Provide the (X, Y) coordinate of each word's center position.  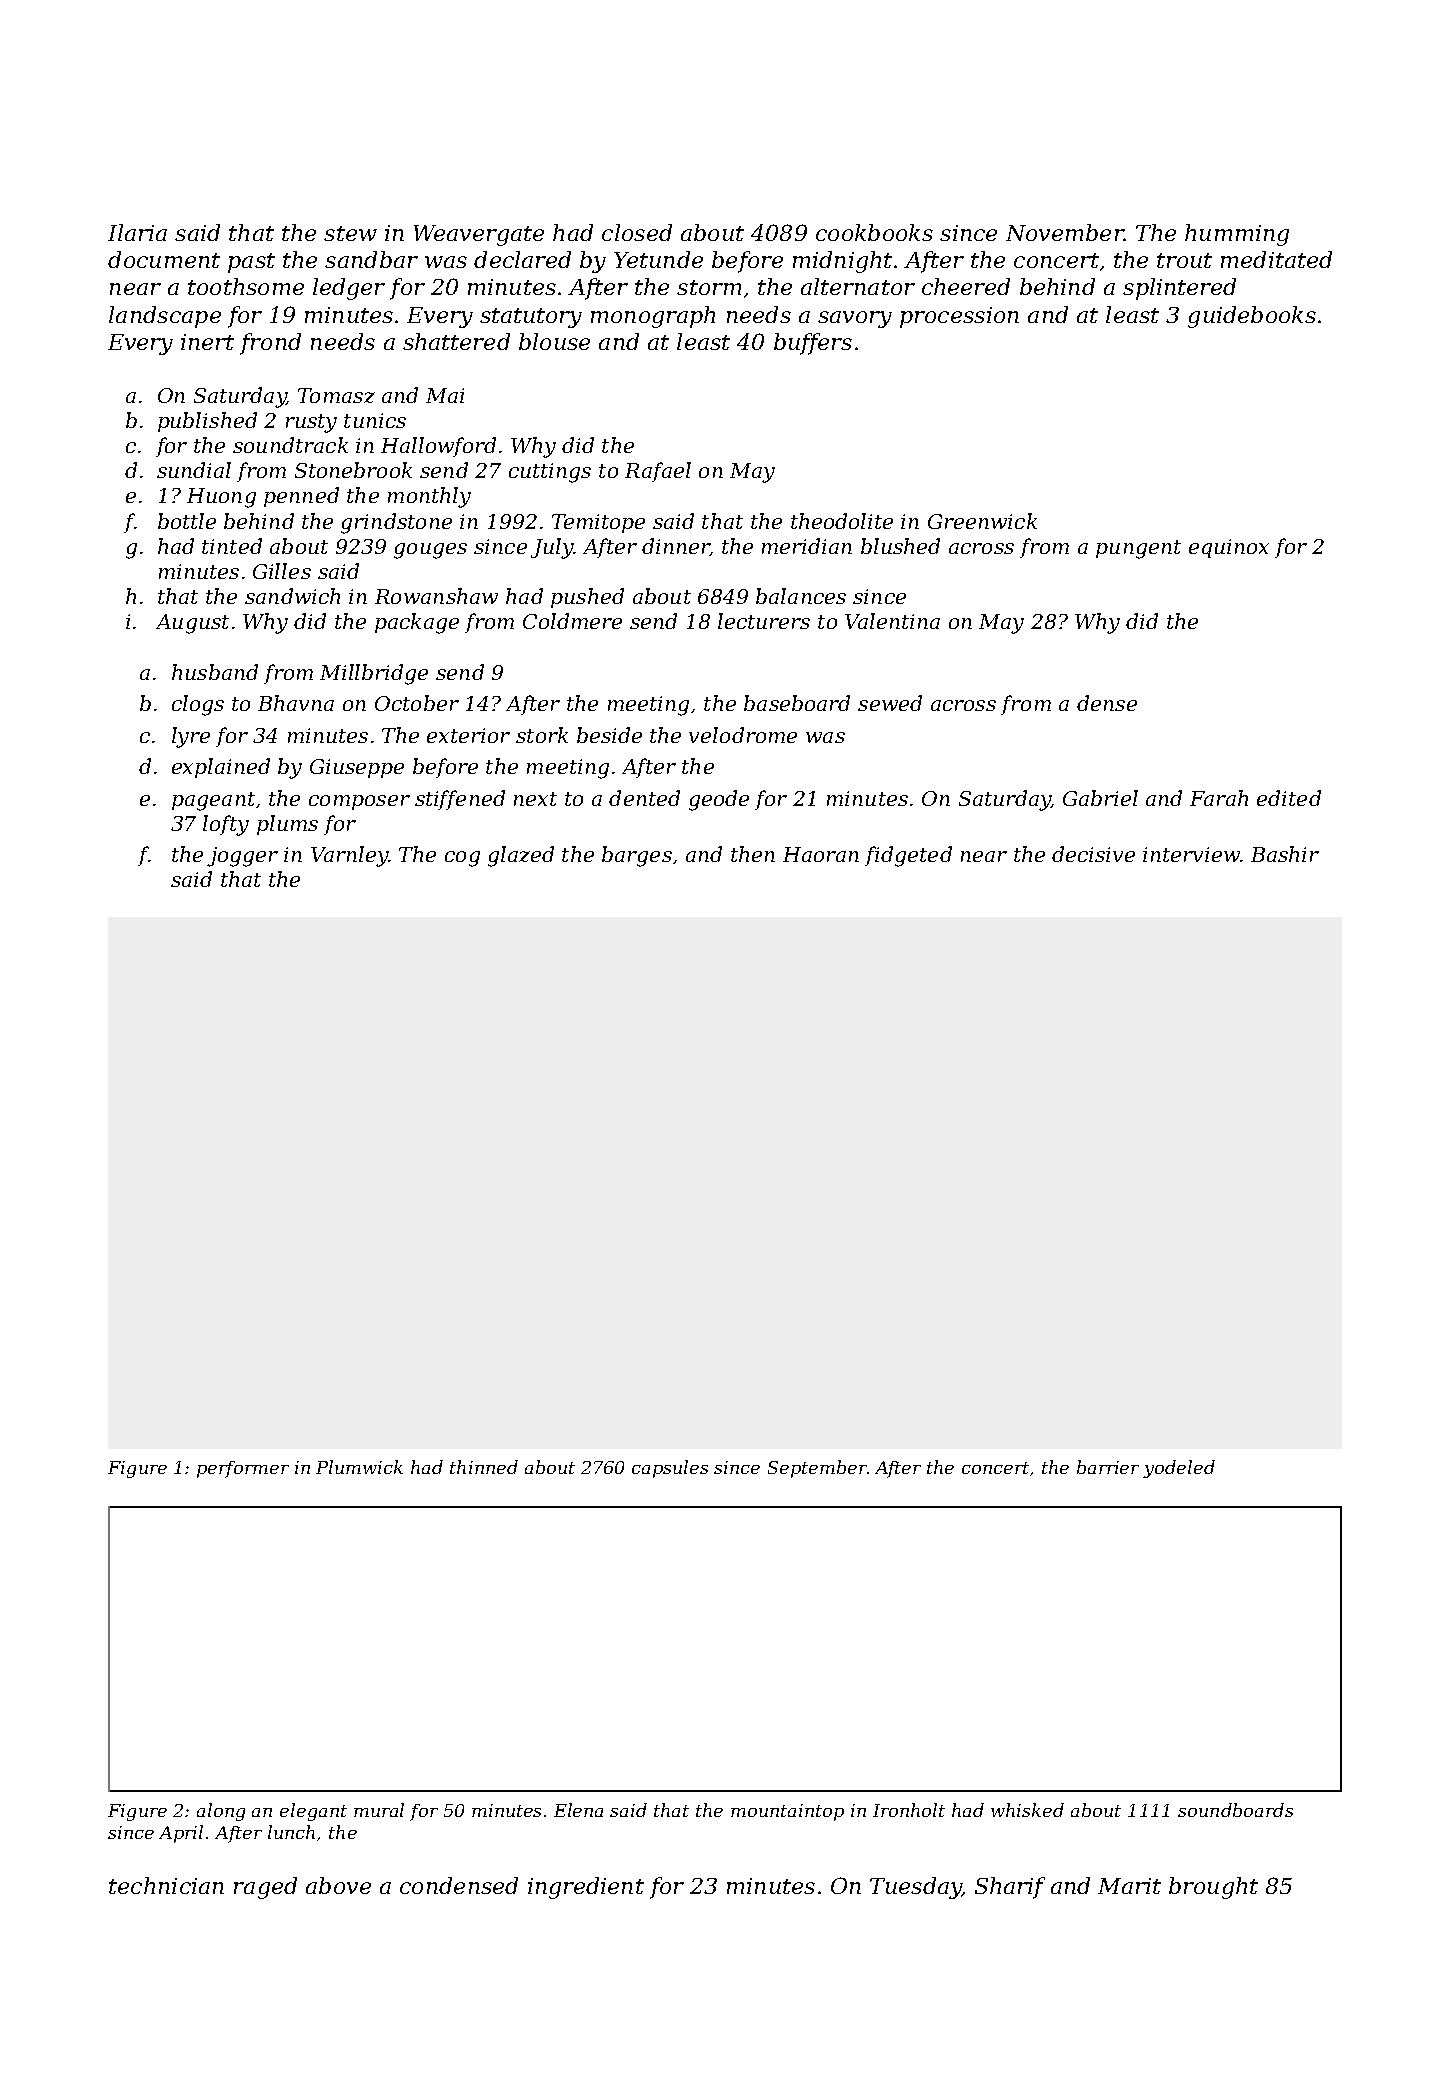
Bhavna (296, 703)
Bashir (1285, 854)
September (817, 1469)
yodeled (1179, 1469)
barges (637, 856)
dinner (676, 547)
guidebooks (1252, 317)
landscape (165, 317)
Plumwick (359, 1467)
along (221, 1812)
